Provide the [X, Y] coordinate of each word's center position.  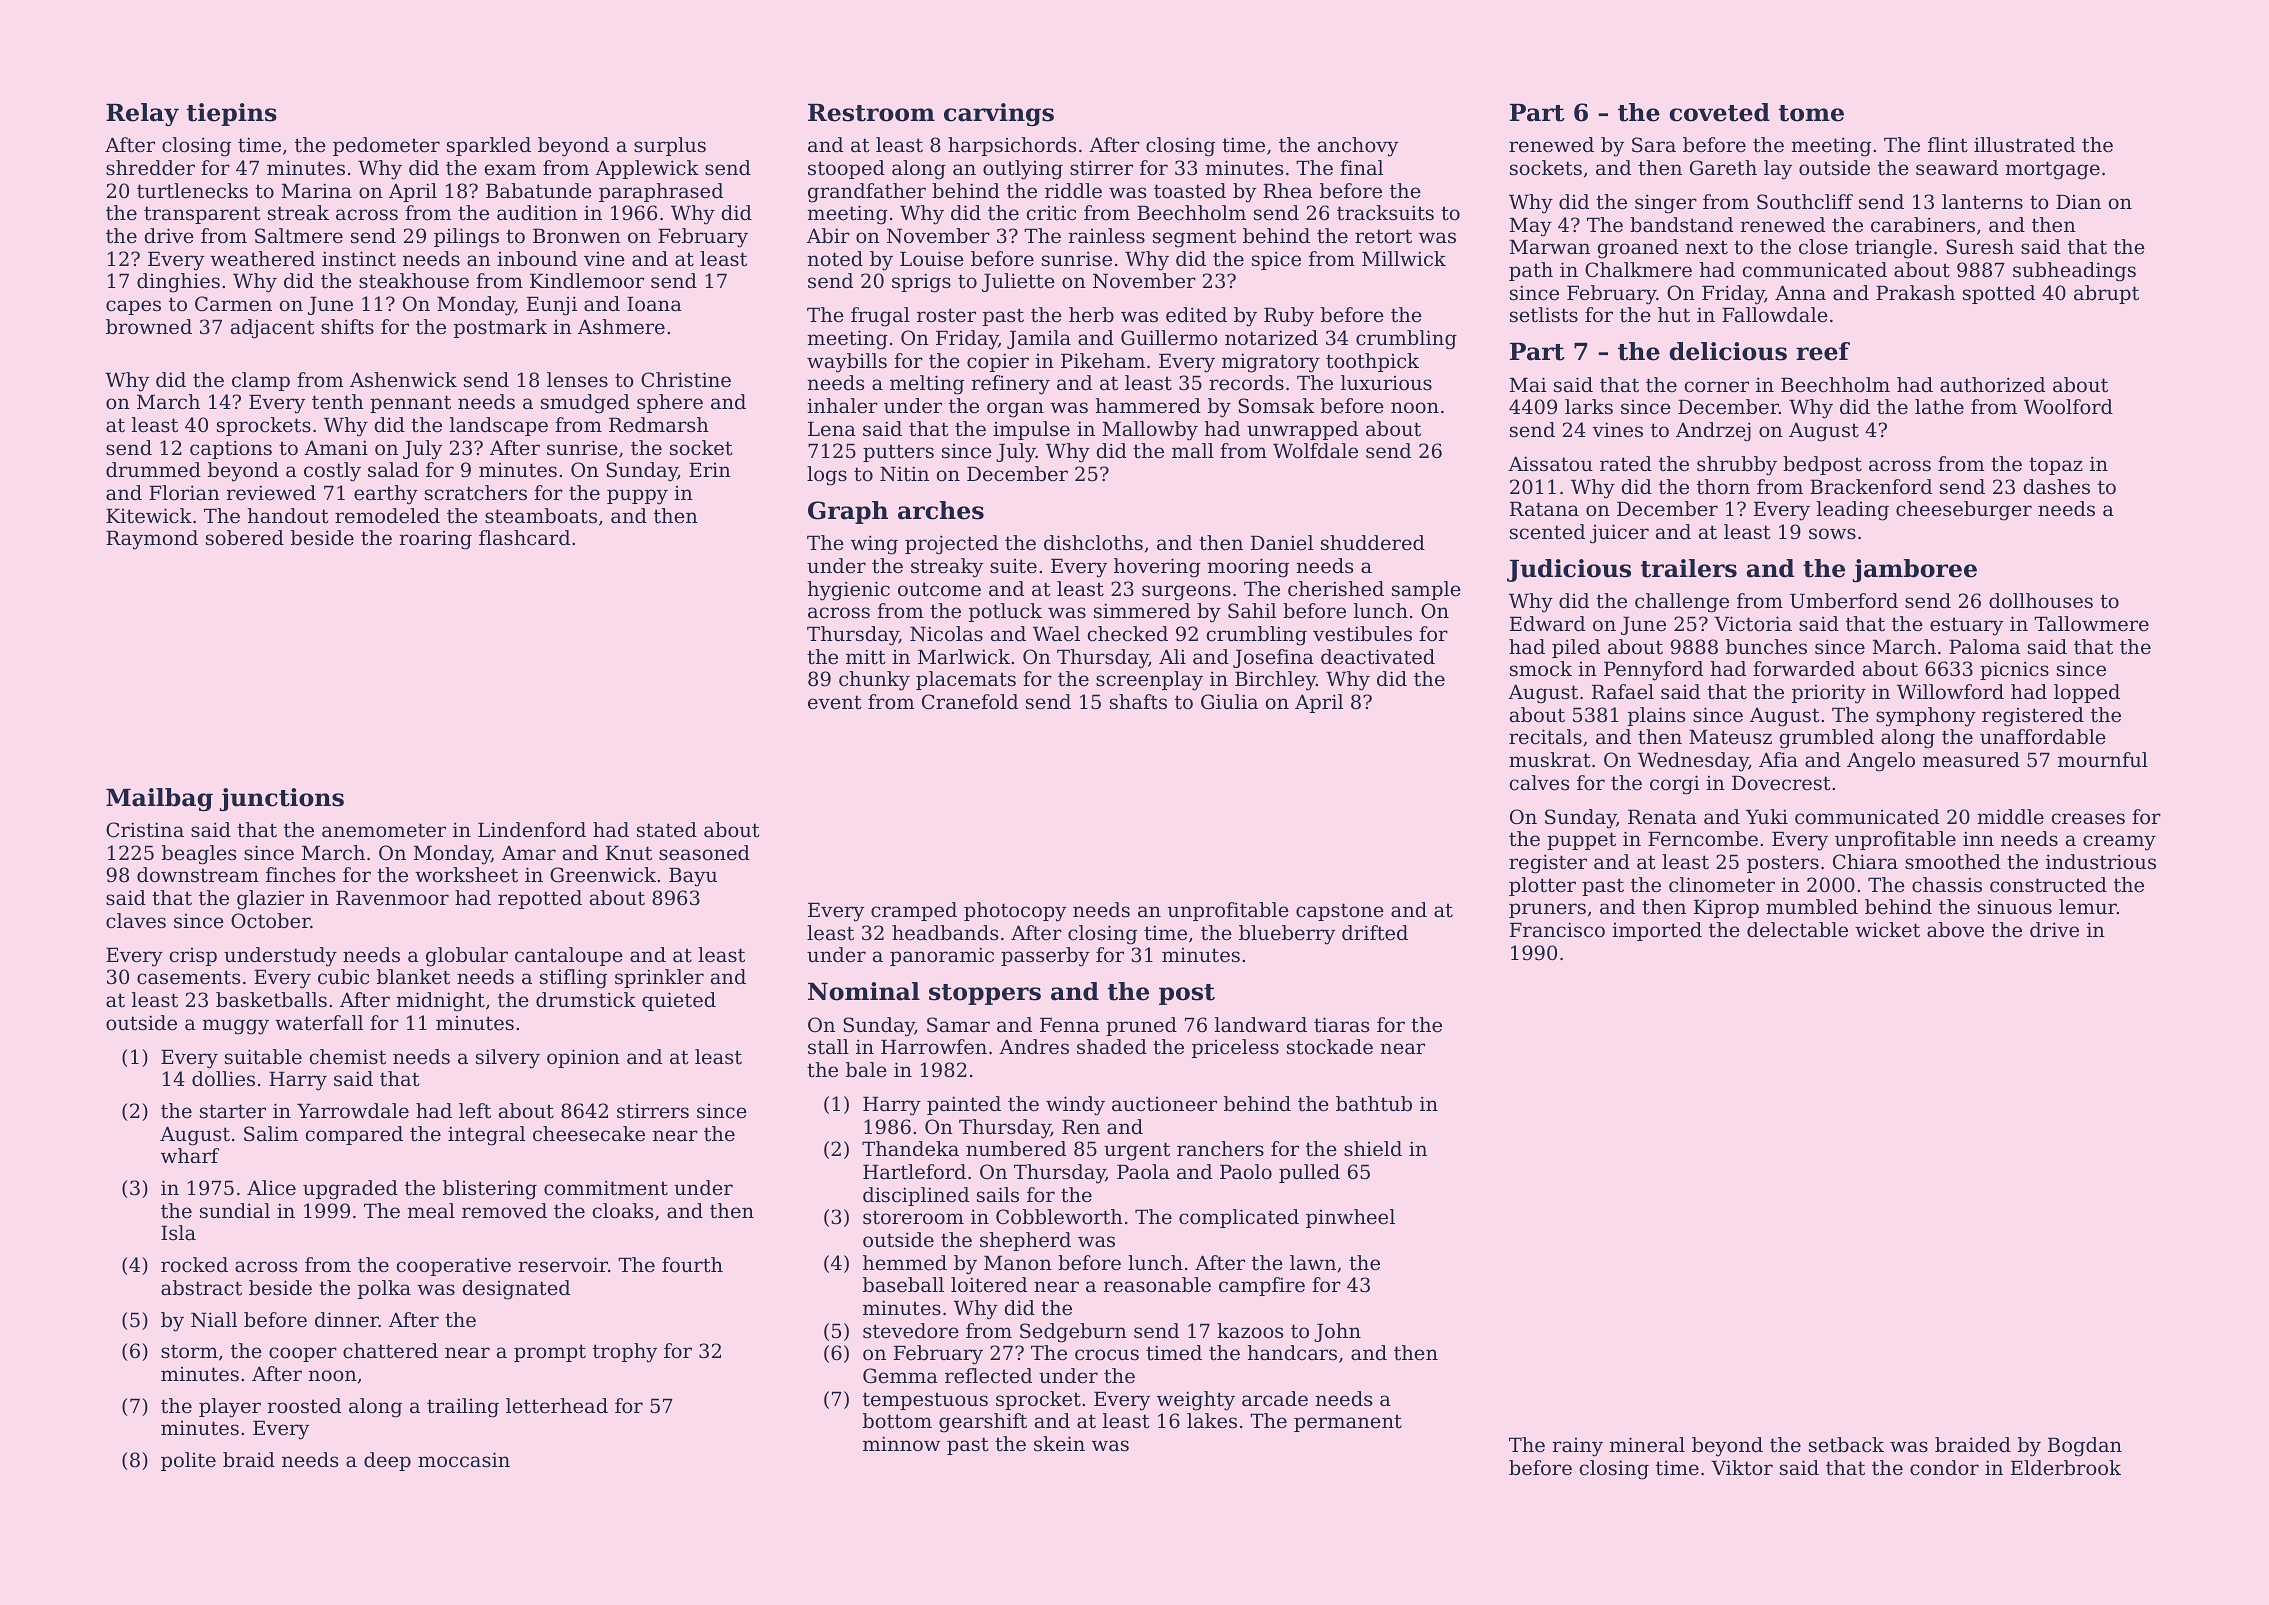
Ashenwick [403, 380]
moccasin [464, 1460]
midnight [440, 1002]
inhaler [842, 406]
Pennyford [1653, 671]
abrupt [2106, 294]
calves [1539, 783]
